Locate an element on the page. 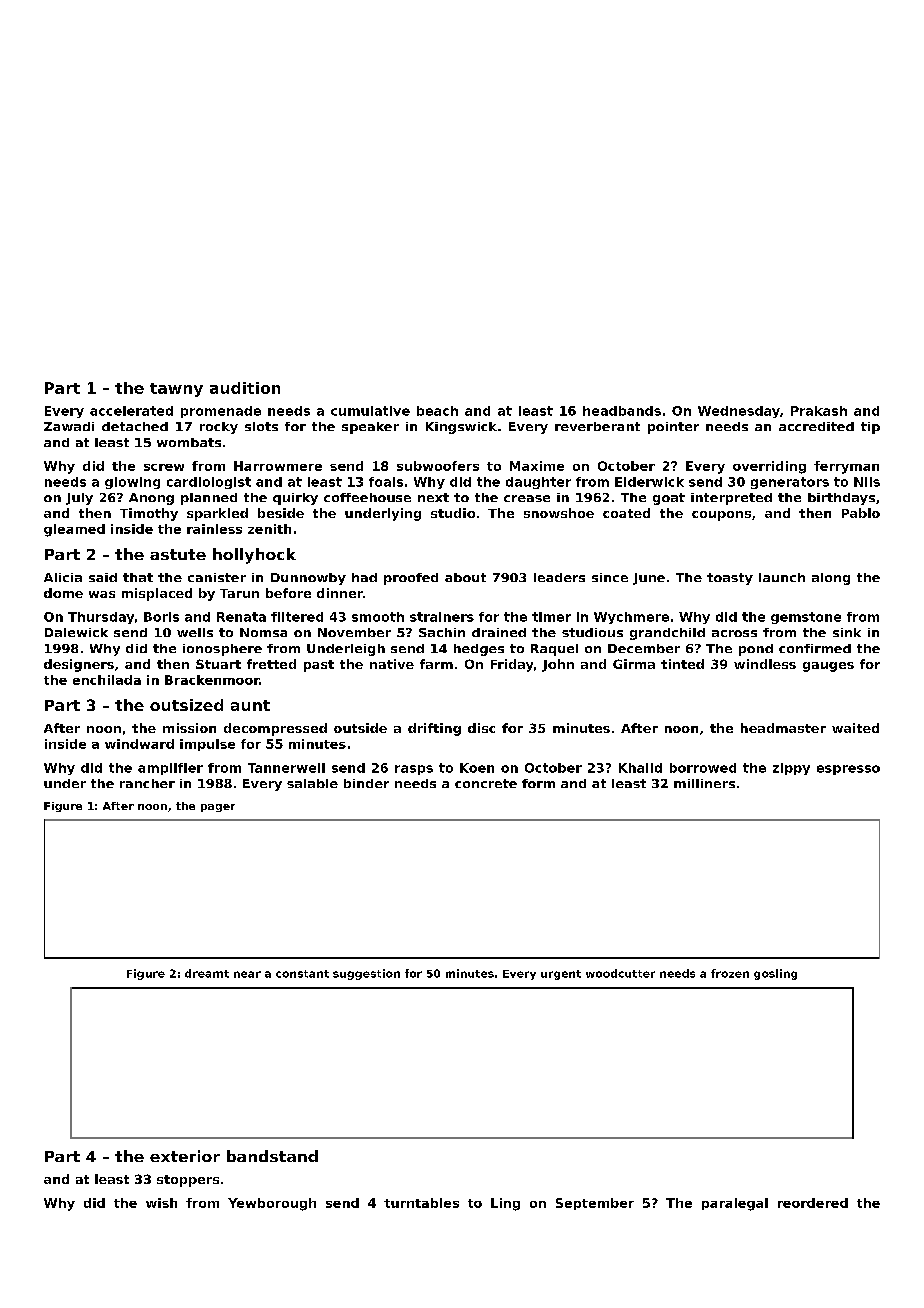  exterior is located at coordinates (185, 1156).
